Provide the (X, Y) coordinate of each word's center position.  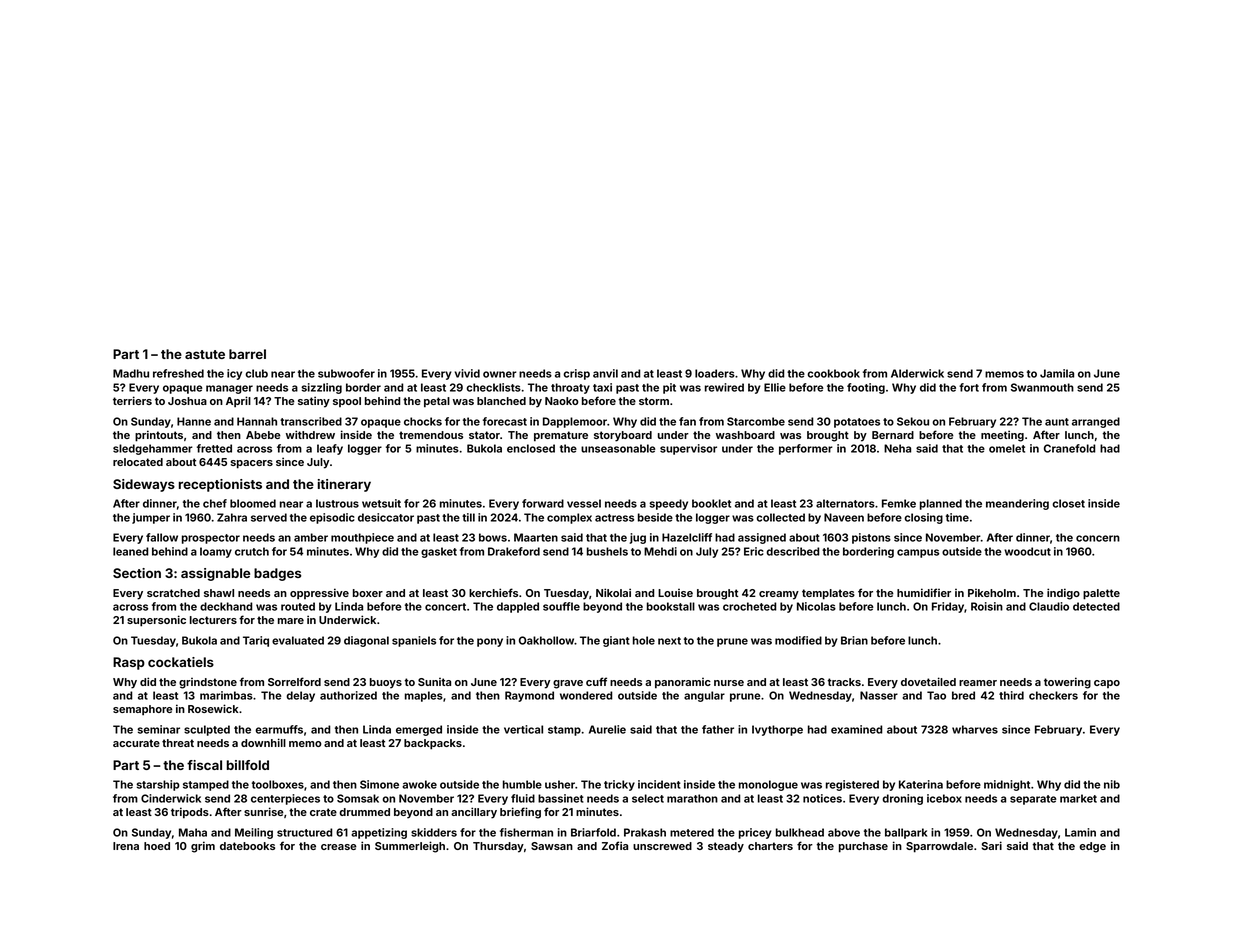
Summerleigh (410, 847)
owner (500, 374)
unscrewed (662, 846)
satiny (314, 402)
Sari (991, 845)
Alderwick (917, 373)
